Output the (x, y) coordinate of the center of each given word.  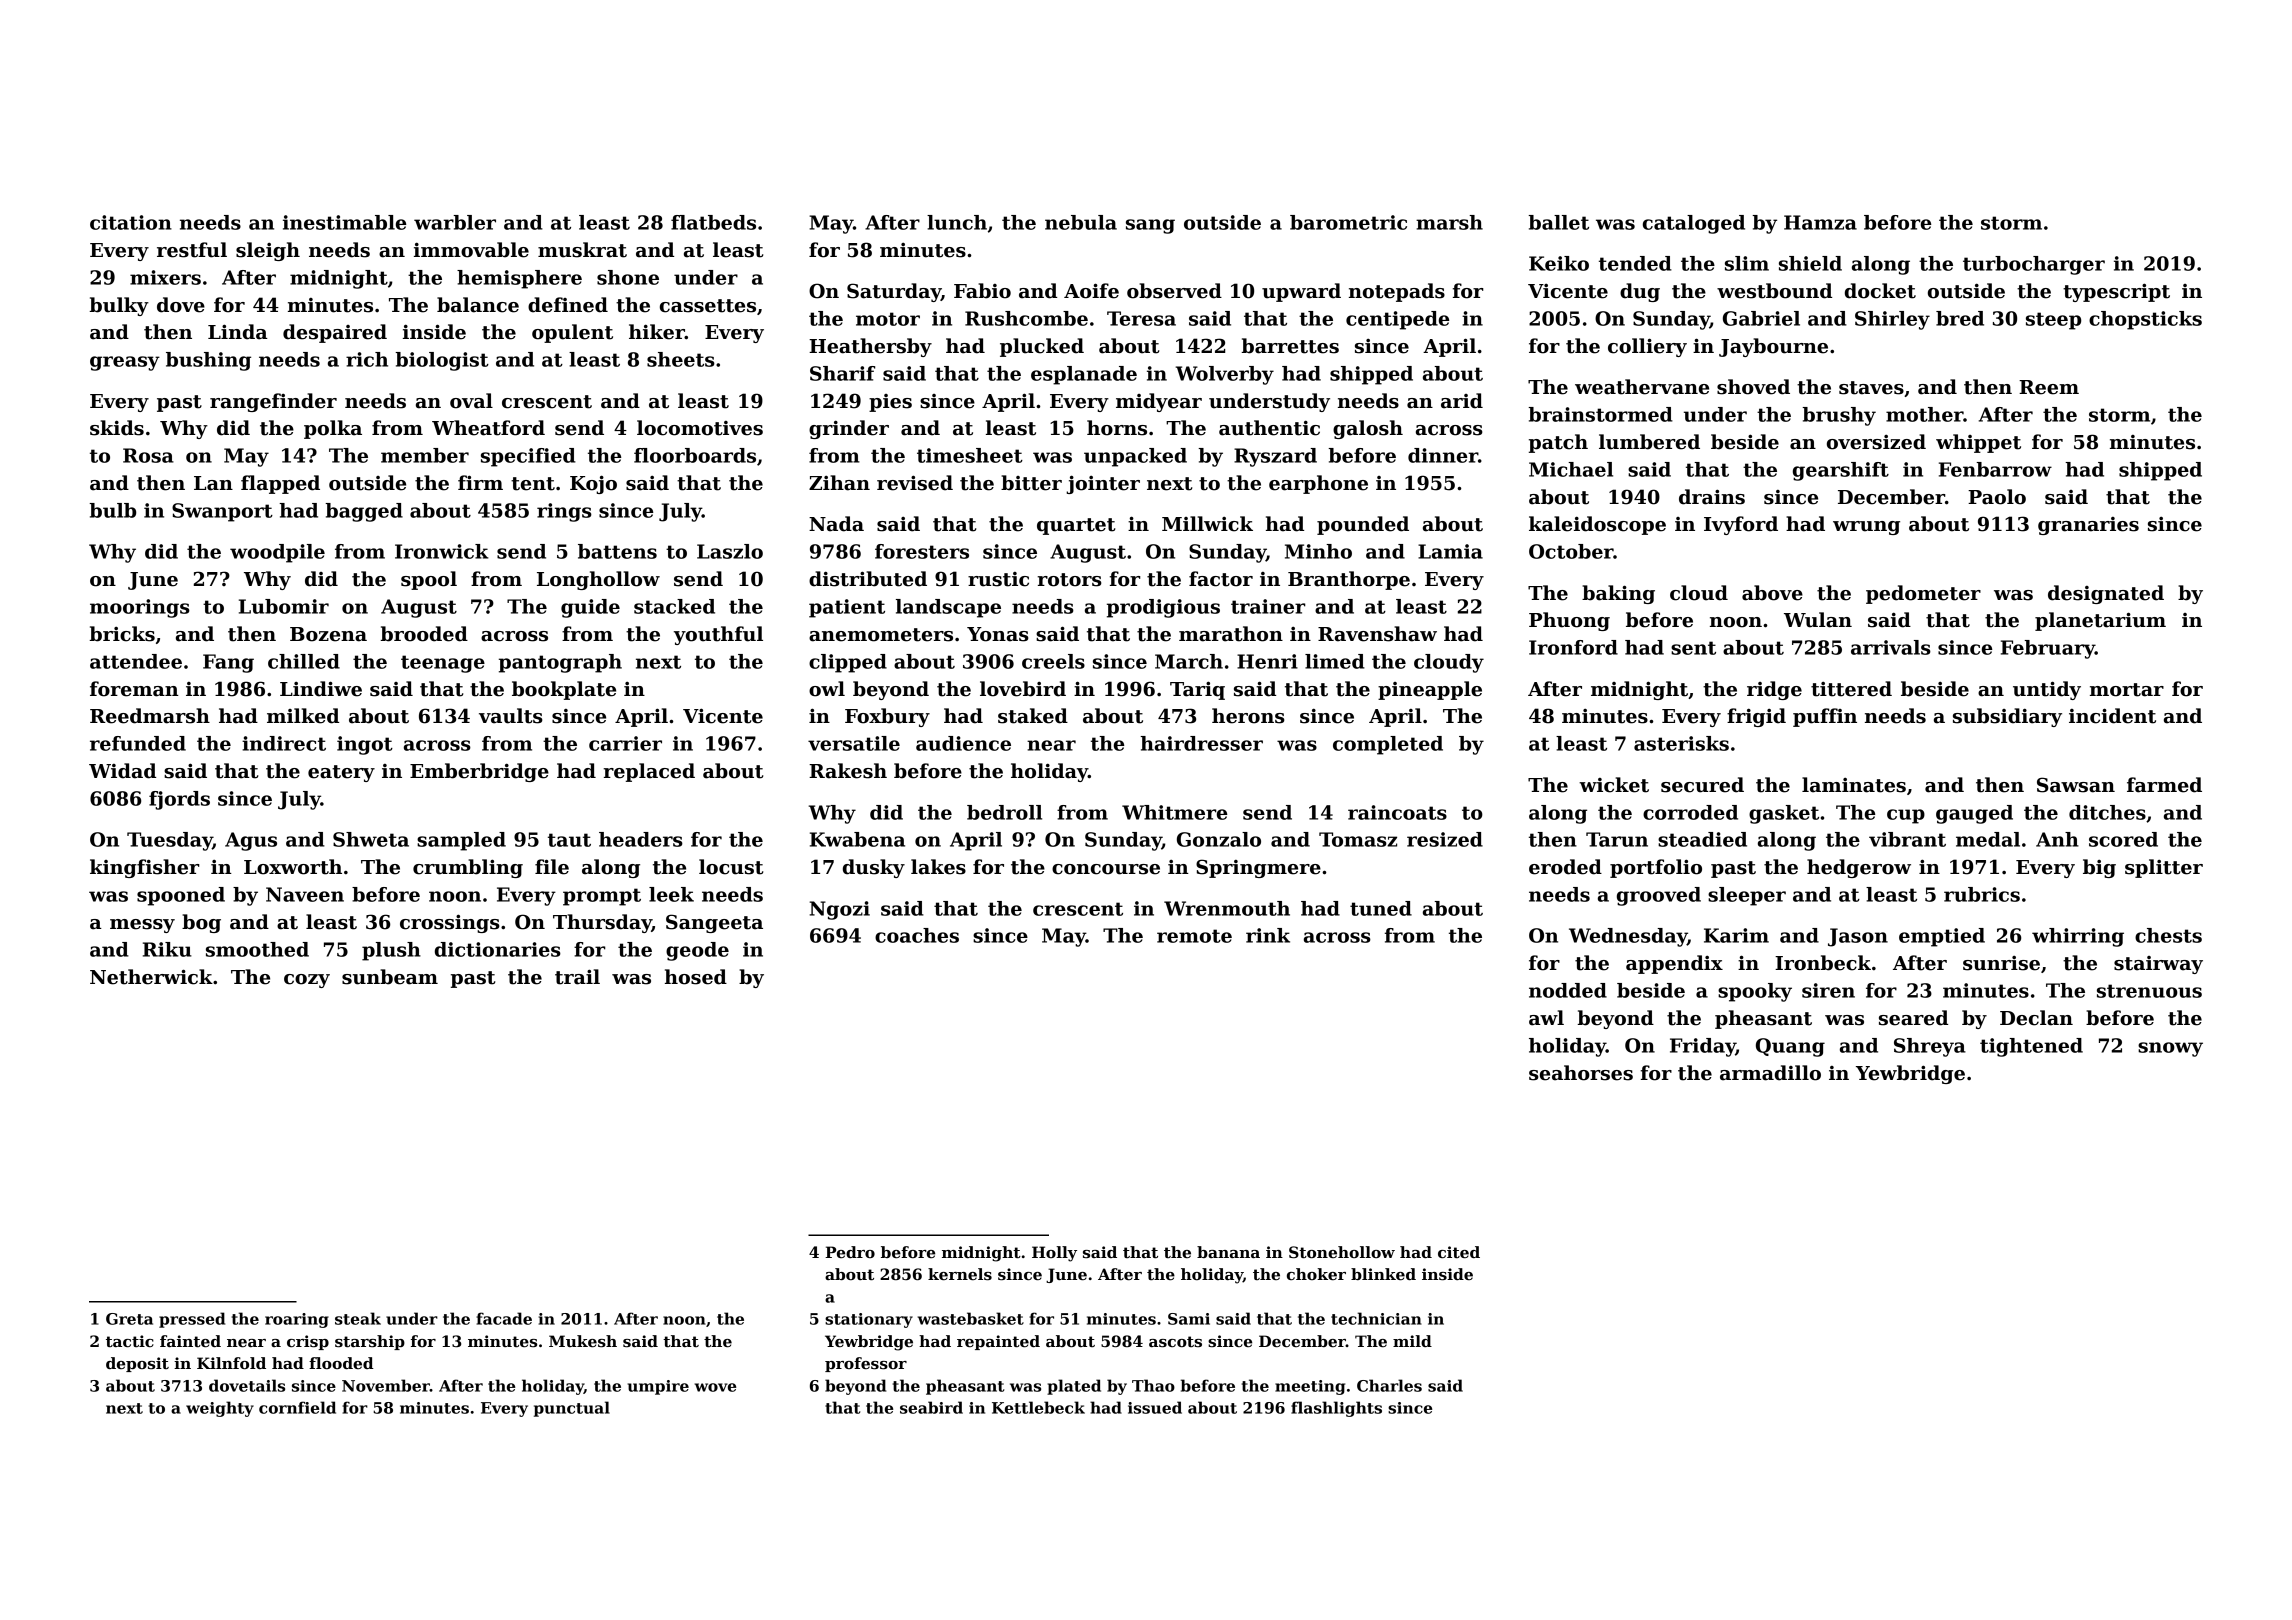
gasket (1784, 814)
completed (1388, 745)
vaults (511, 716)
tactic (130, 1341)
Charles (1389, 1385)
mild (1412, 1341)
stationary (869, 1320)
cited (1459, 1252)
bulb (112, 510)
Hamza (1820, 222)
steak (358, 1318)
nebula (1081, 222)
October (1571, 551)
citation (131, 222)
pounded (1363, 525)
